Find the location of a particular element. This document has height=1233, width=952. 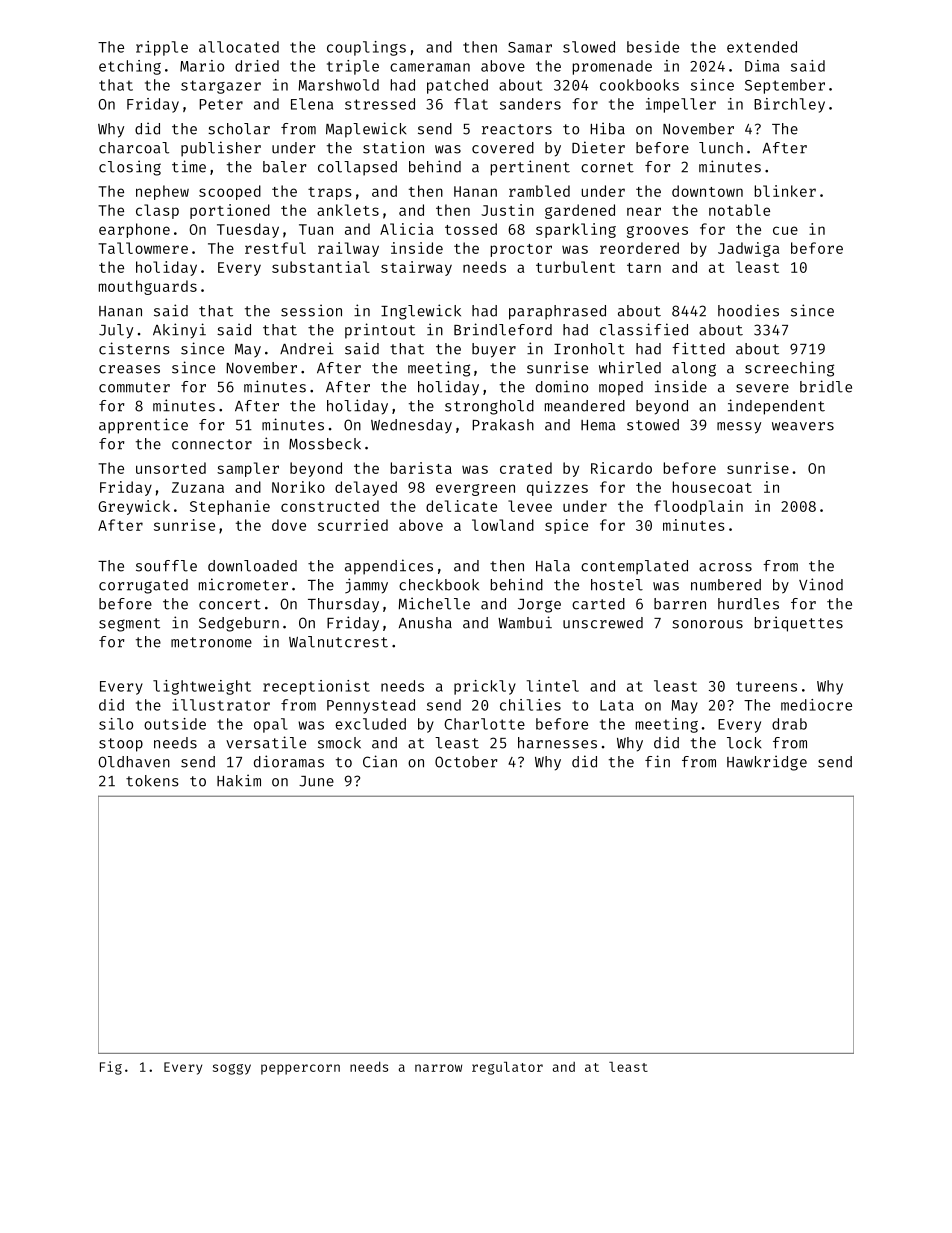

soggy is located at coordinates (232, 1069).
